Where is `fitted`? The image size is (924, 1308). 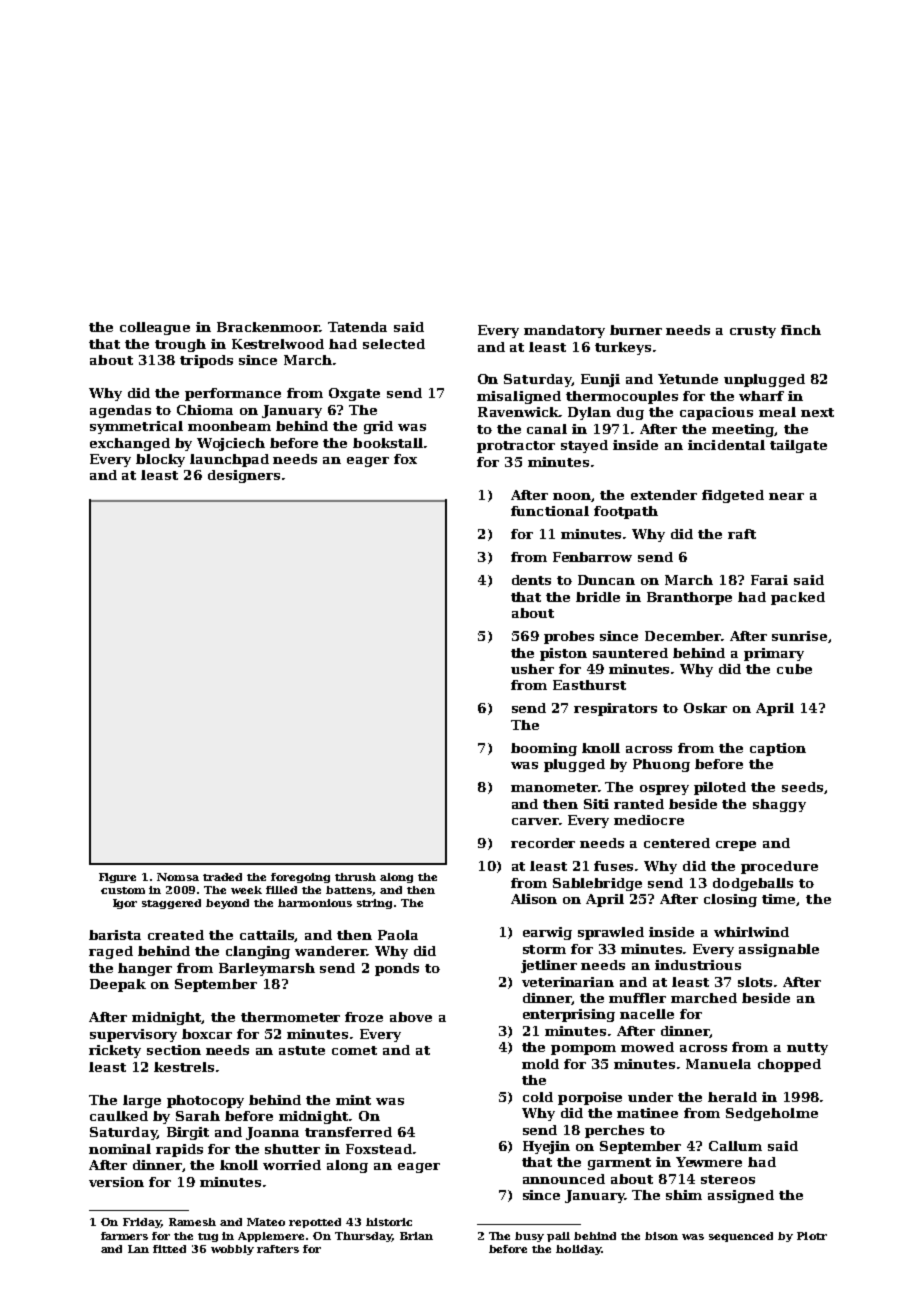 fitted is located at coordinates (169, 1249).
